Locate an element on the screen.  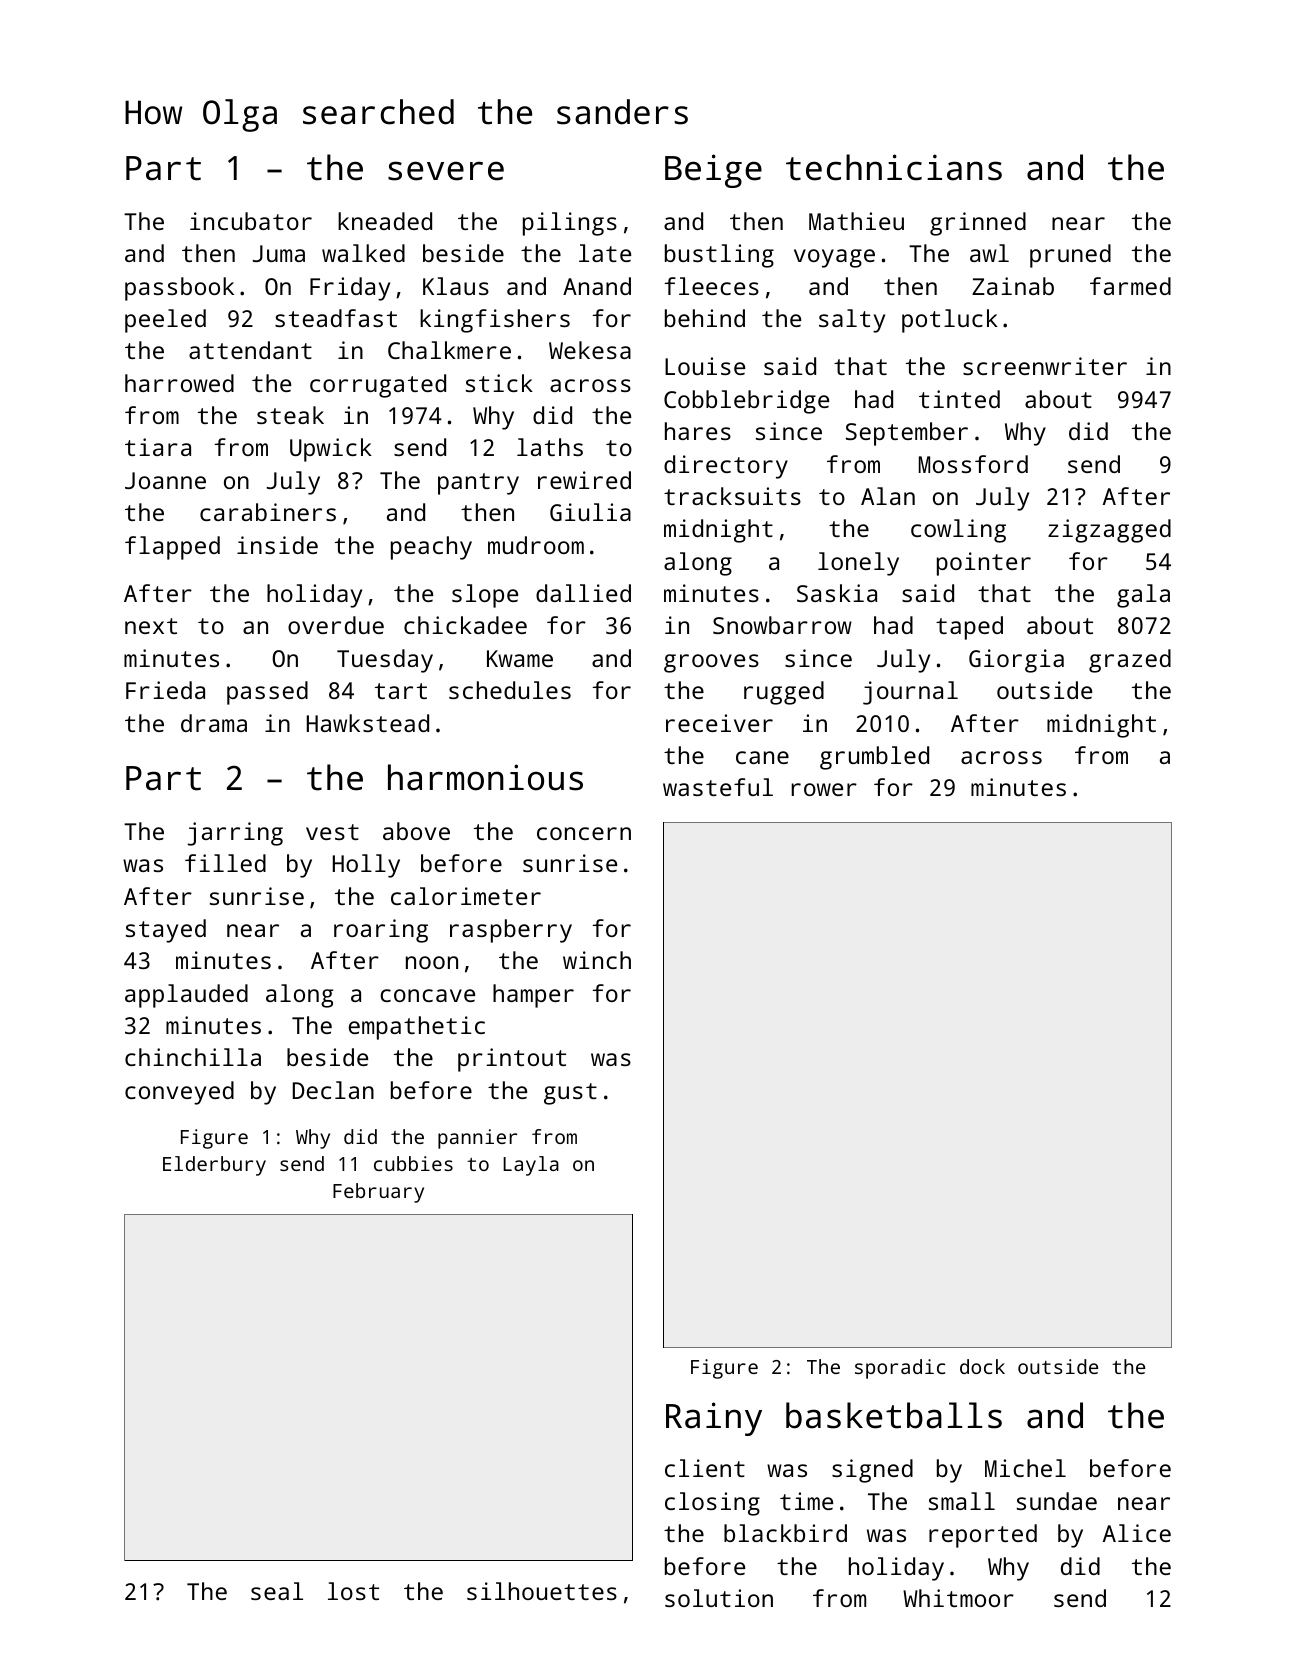
lonely is located at coordinates (858, 564).
